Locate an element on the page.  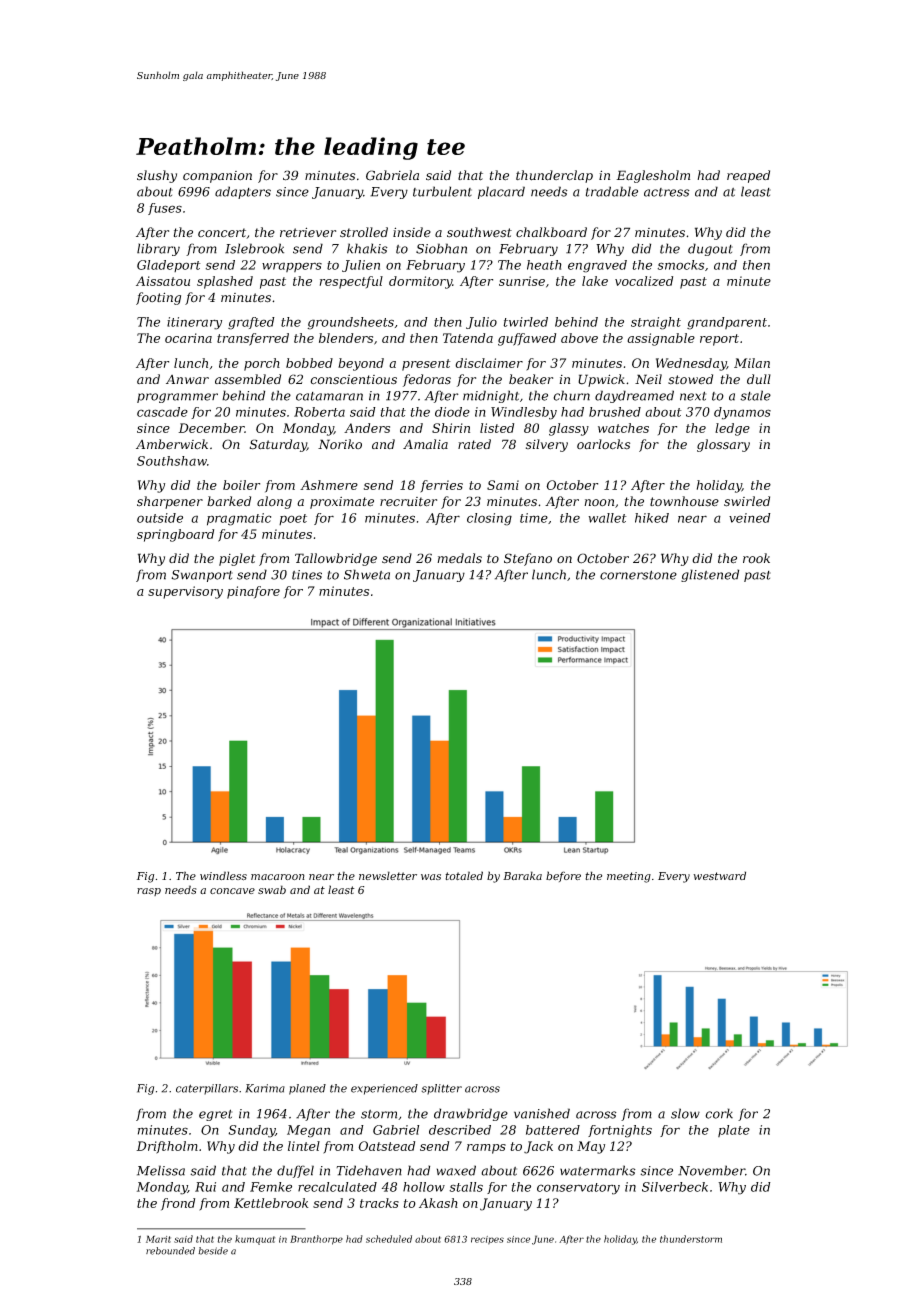
proximate is located at coordinates (342, 503).
